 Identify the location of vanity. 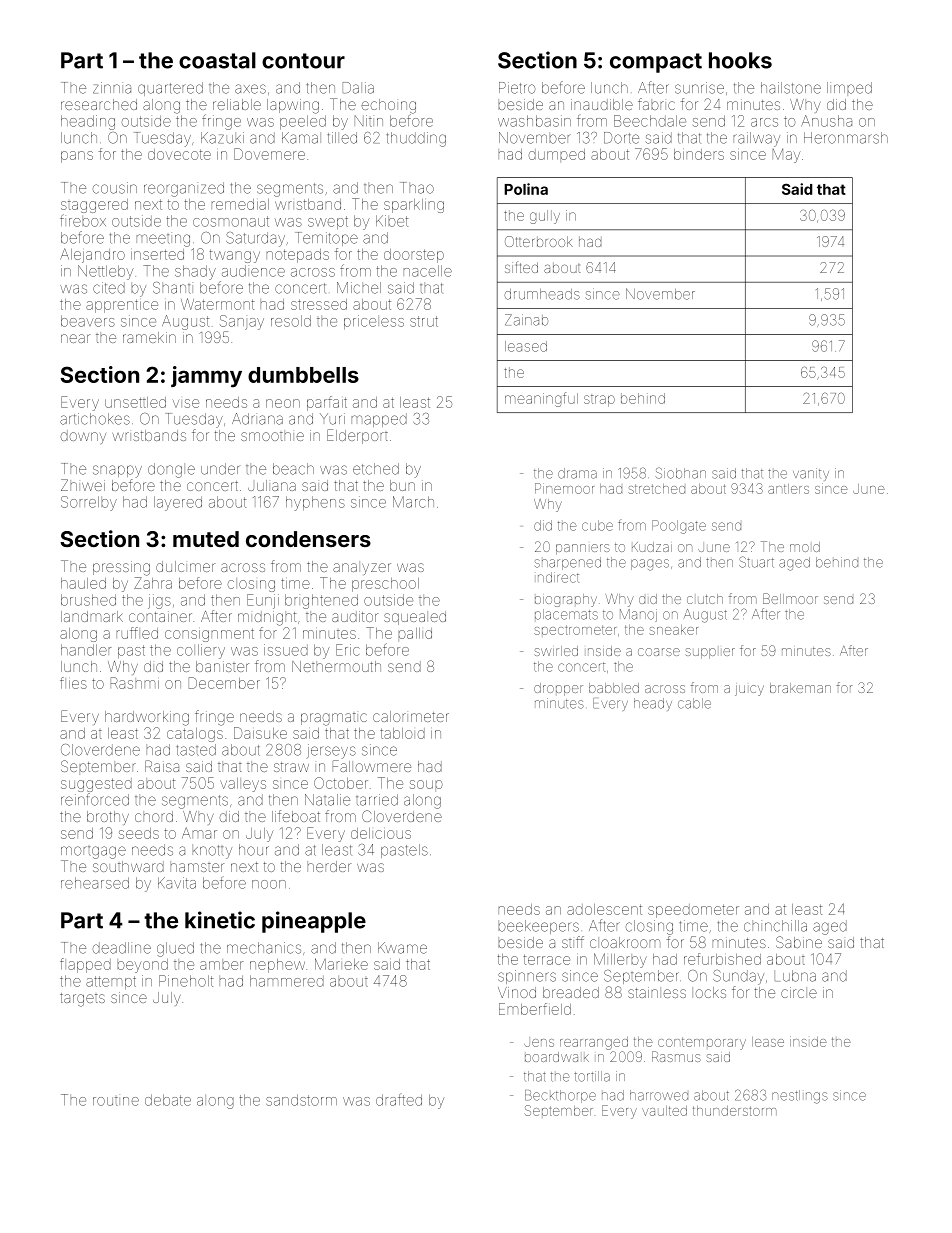
(811, 474).
